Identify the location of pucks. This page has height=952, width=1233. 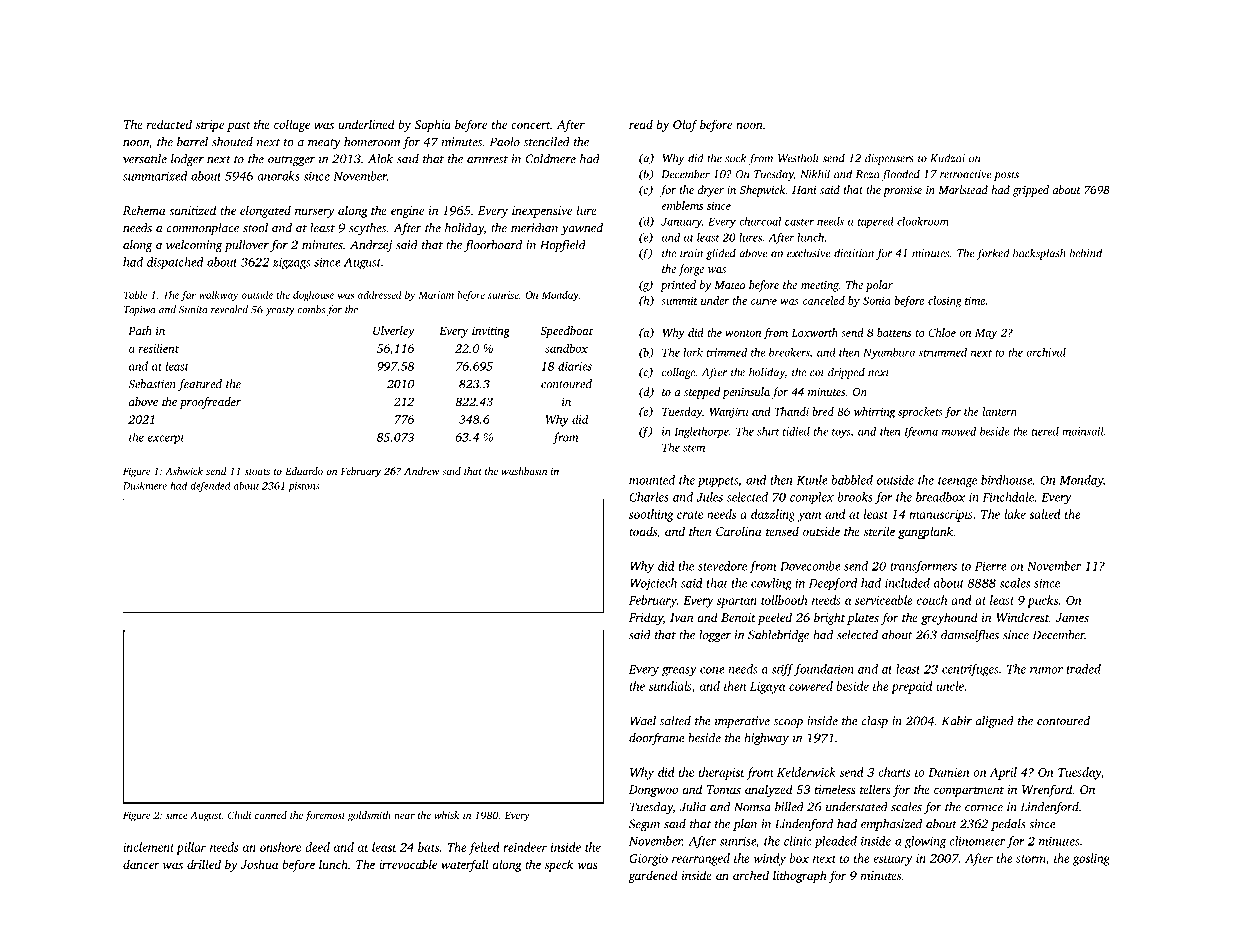
(1042, 601).
